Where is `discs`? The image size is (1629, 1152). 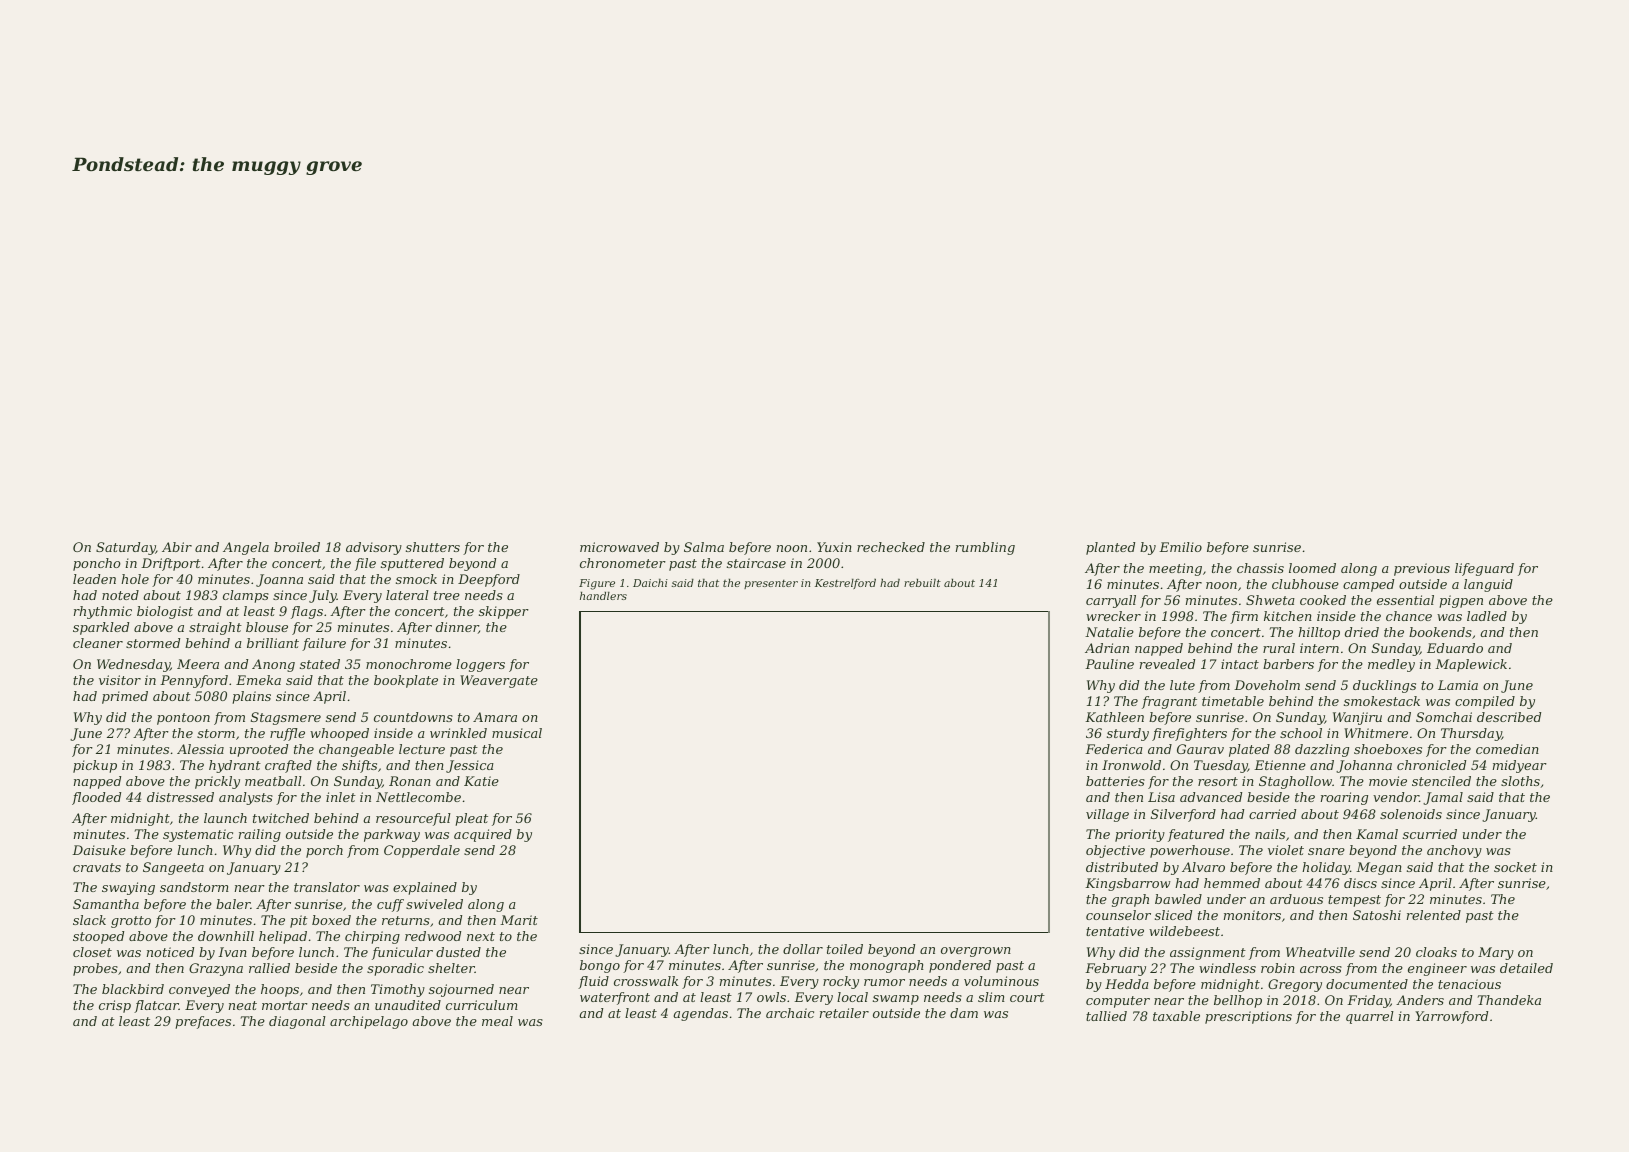
discs is located at coordinates (1360, 883).
